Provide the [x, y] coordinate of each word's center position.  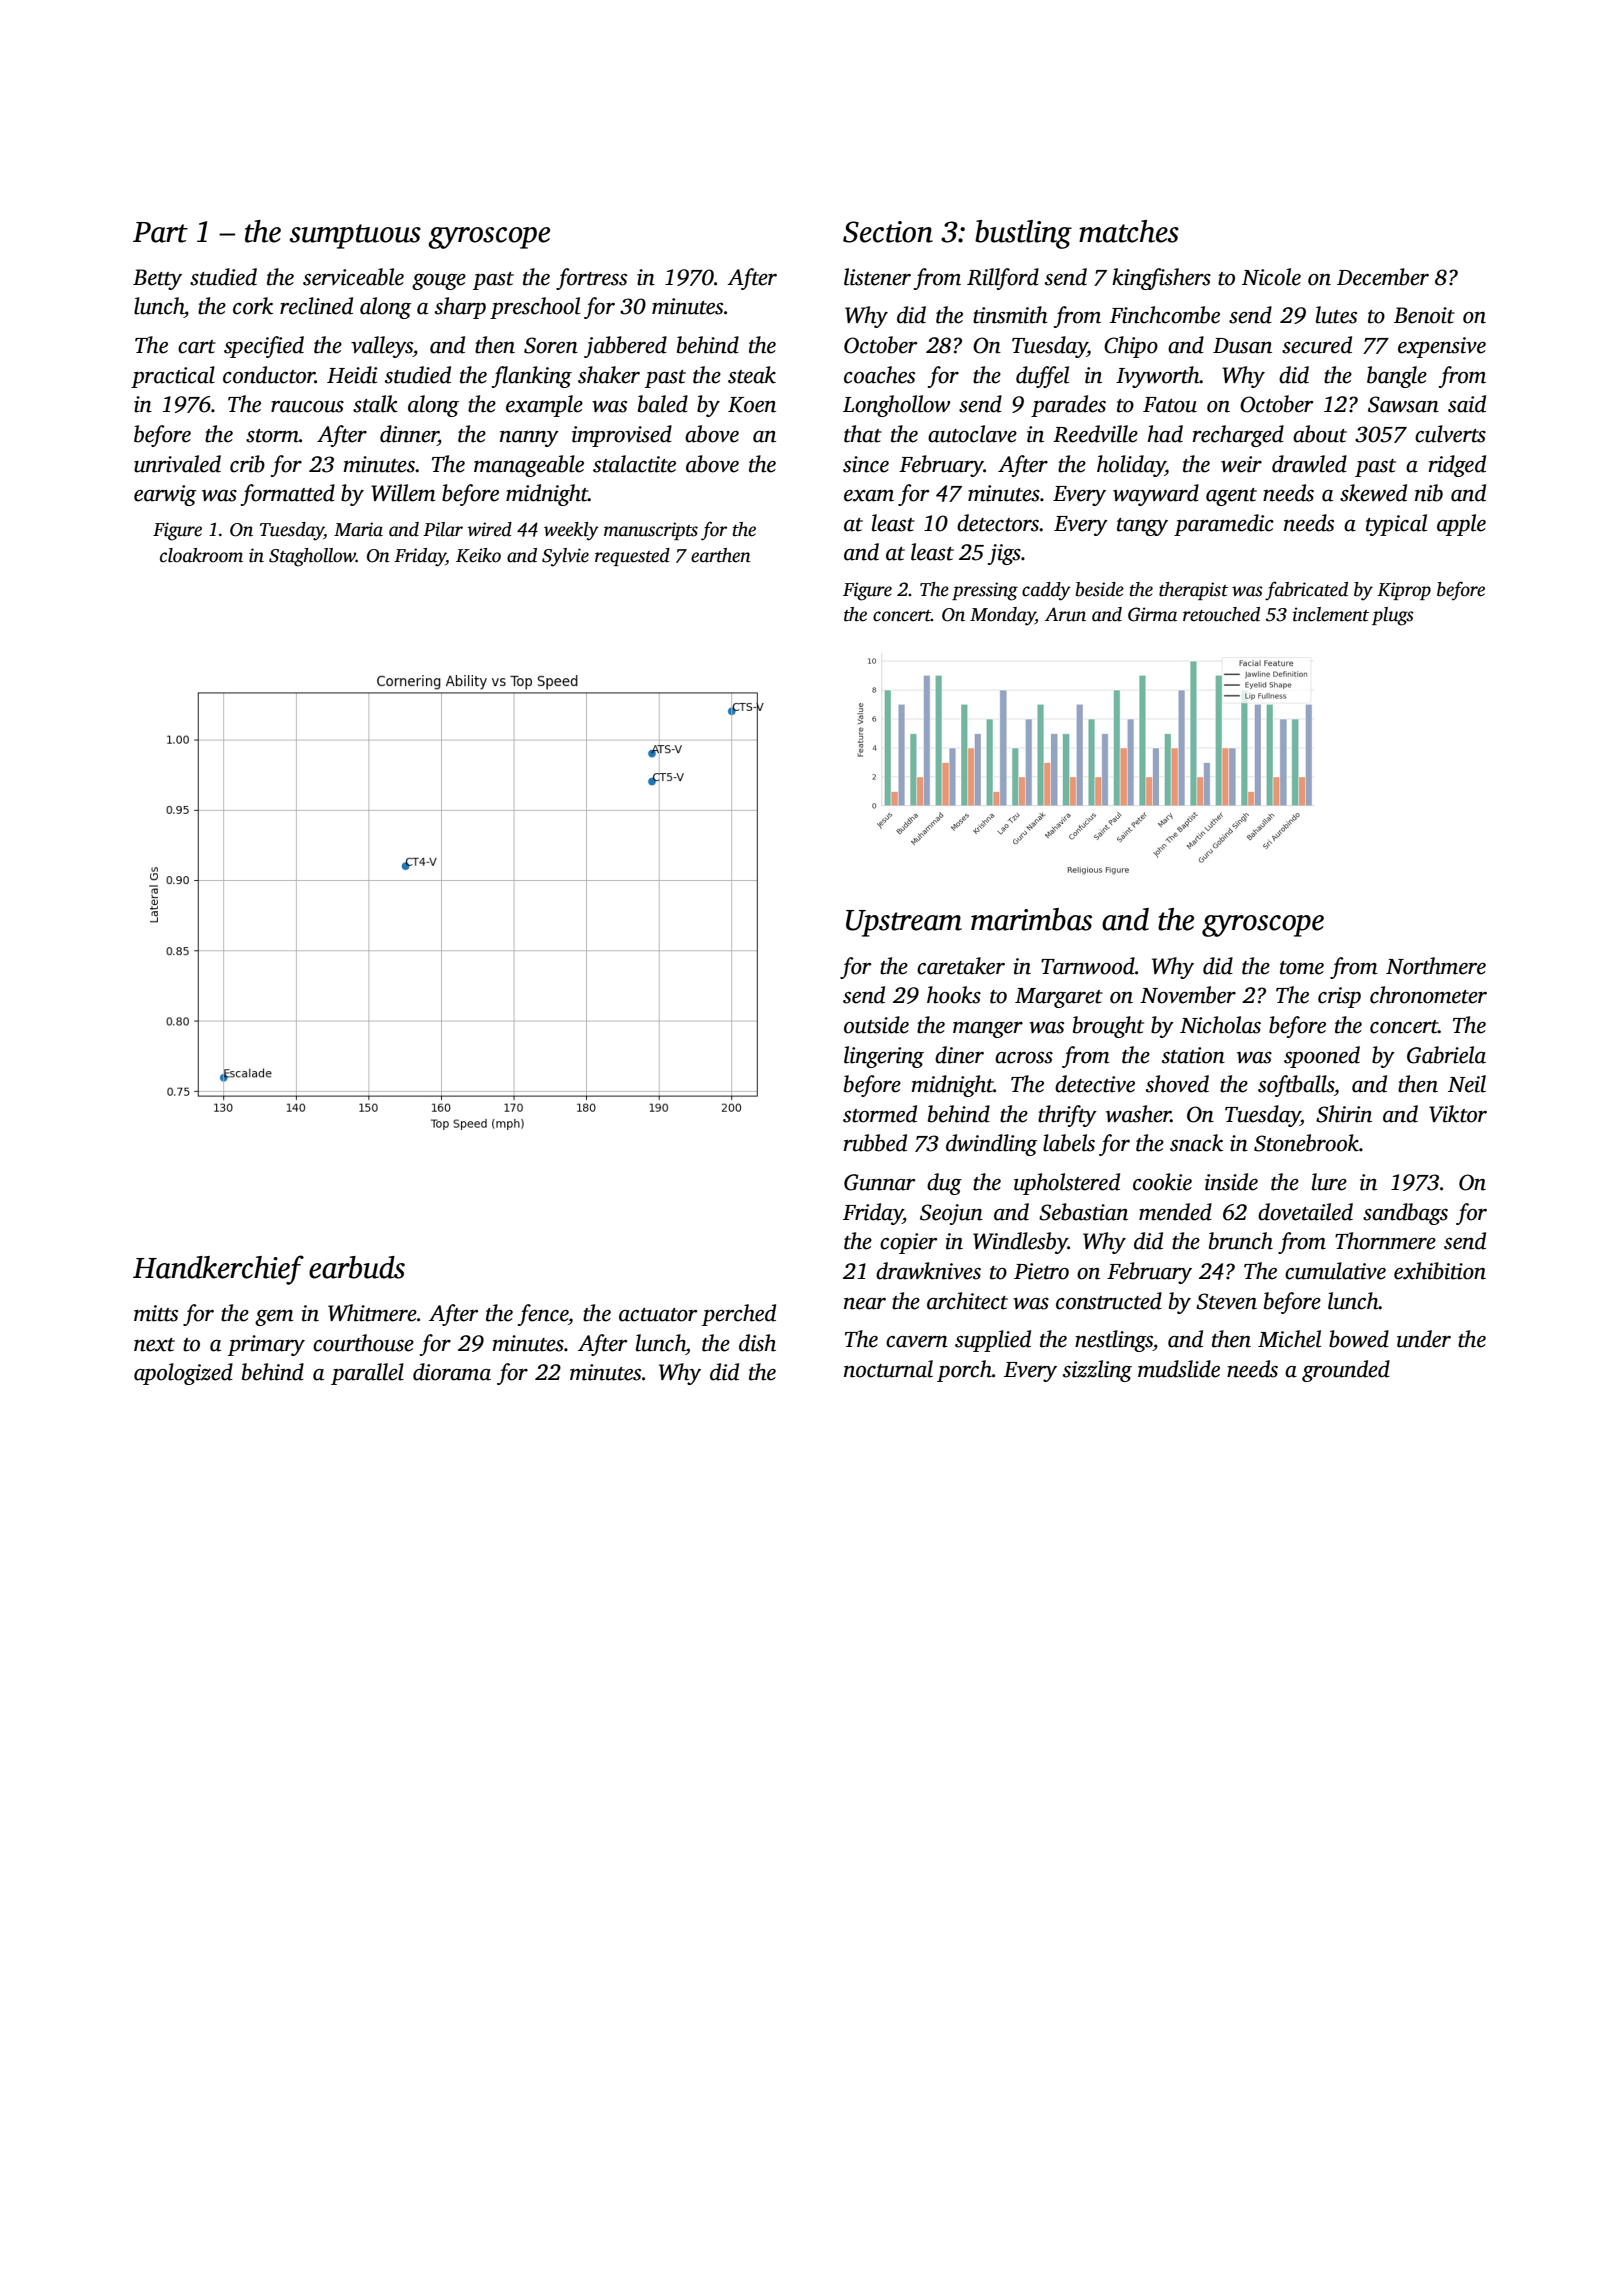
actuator [658, 1315]
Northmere [1436, 966]
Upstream [904, 923]
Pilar [443, 529]
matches [1129, 231]
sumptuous [355, 236]
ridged [1457, 466]
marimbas [1031, 919]
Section [888, 232]
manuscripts [651, 531]
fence [543, 1315]
